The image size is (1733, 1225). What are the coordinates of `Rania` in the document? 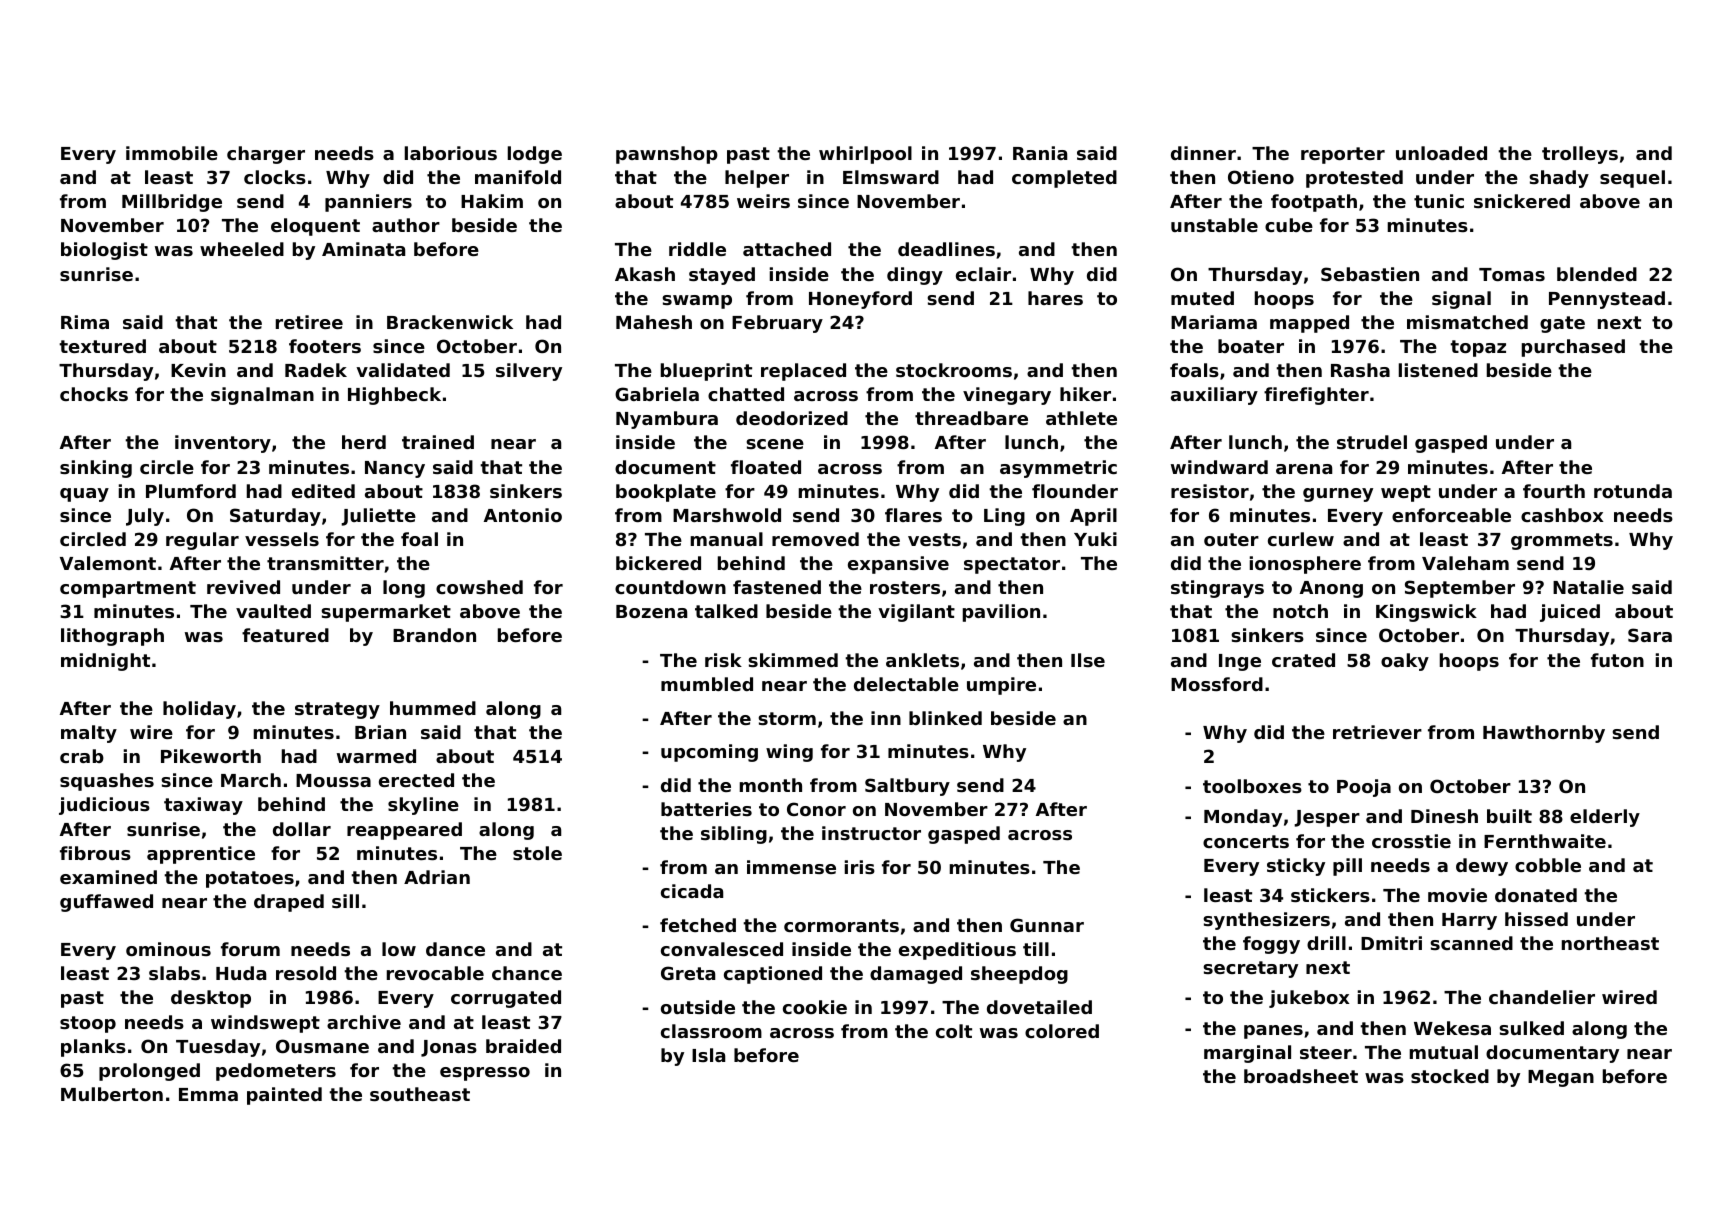 It's located at (1040, 153).
